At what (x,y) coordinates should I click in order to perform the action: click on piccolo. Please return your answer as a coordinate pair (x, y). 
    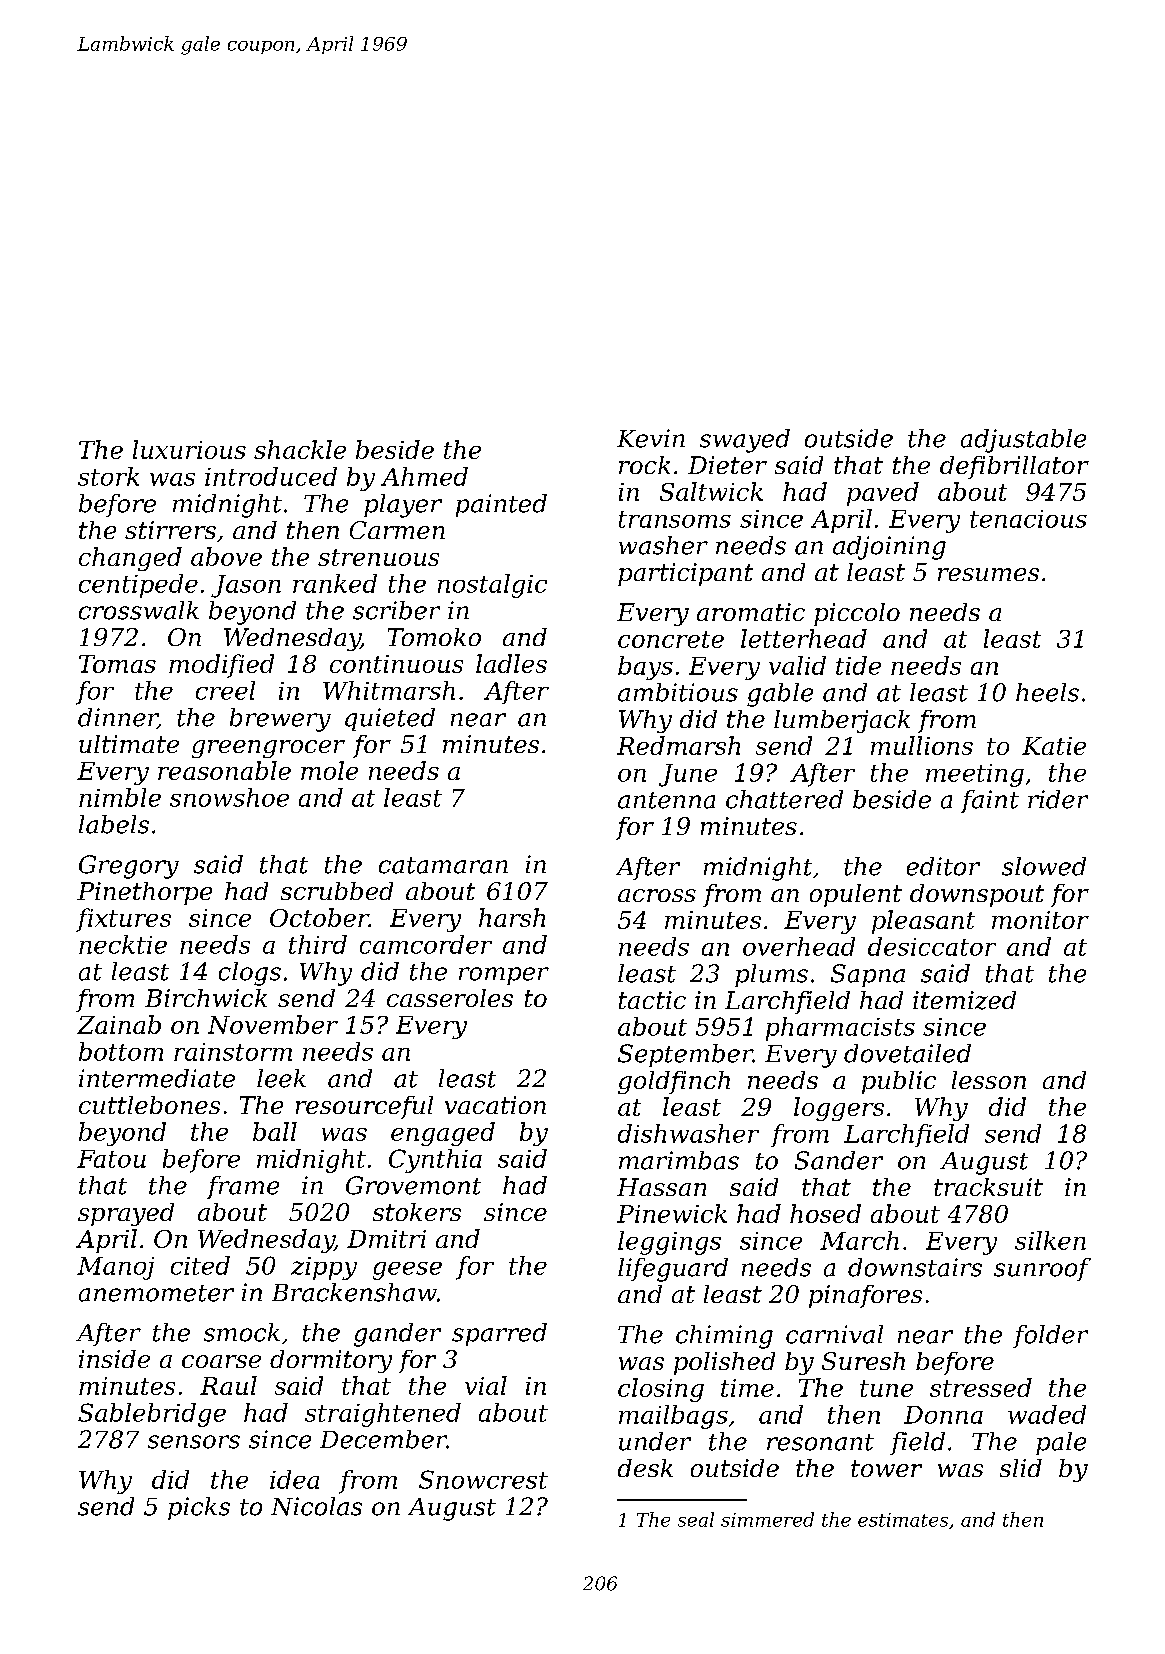
    Looking at the image, I should click on (857, 614).
